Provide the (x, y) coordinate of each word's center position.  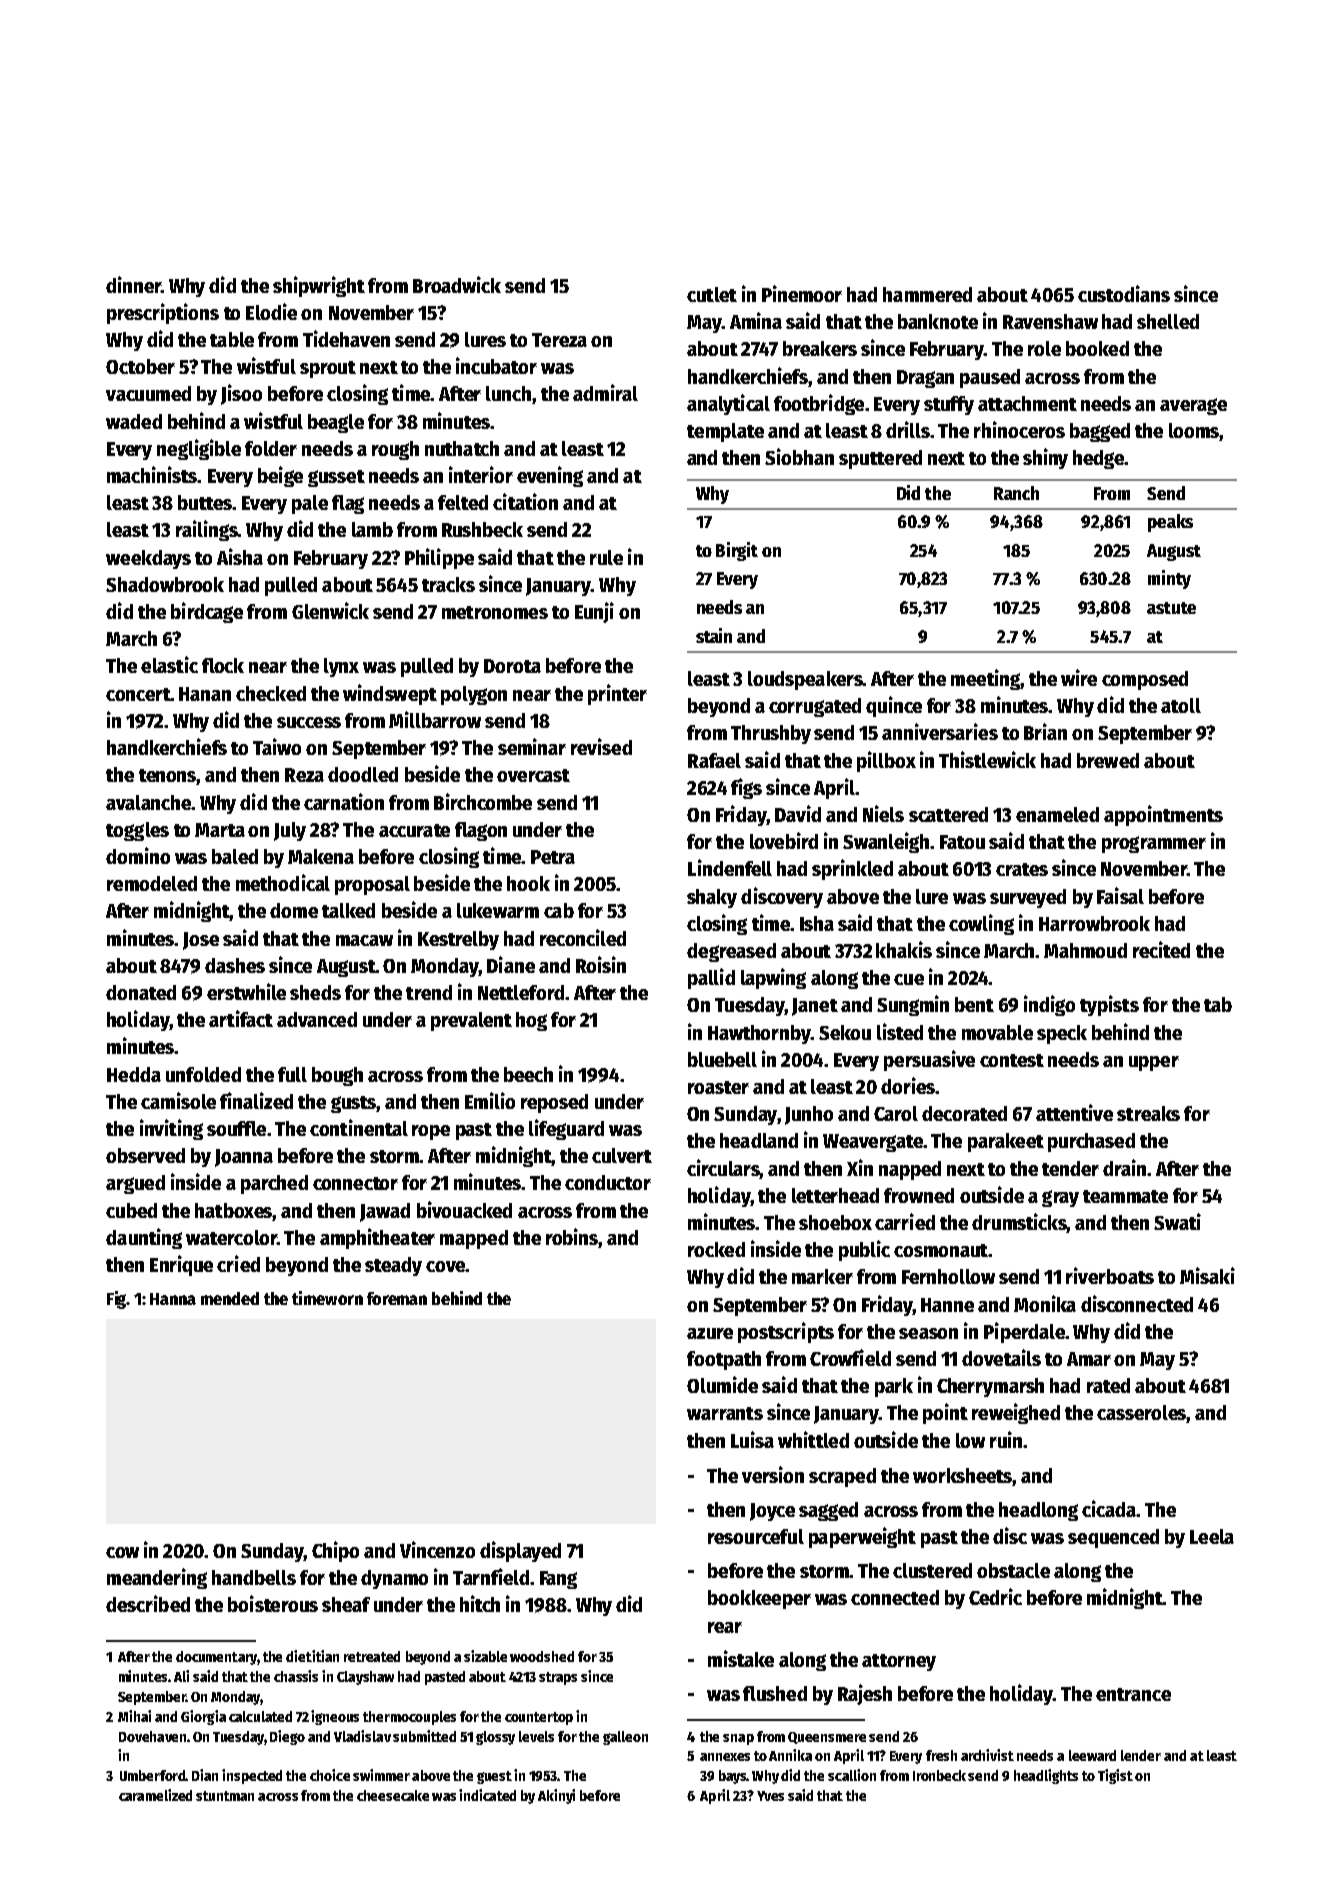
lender (1141, 1755)
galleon (625, 1738)
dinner (133, 284)
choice (330, 1775)
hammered (927, 294)
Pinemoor (802, 293)
